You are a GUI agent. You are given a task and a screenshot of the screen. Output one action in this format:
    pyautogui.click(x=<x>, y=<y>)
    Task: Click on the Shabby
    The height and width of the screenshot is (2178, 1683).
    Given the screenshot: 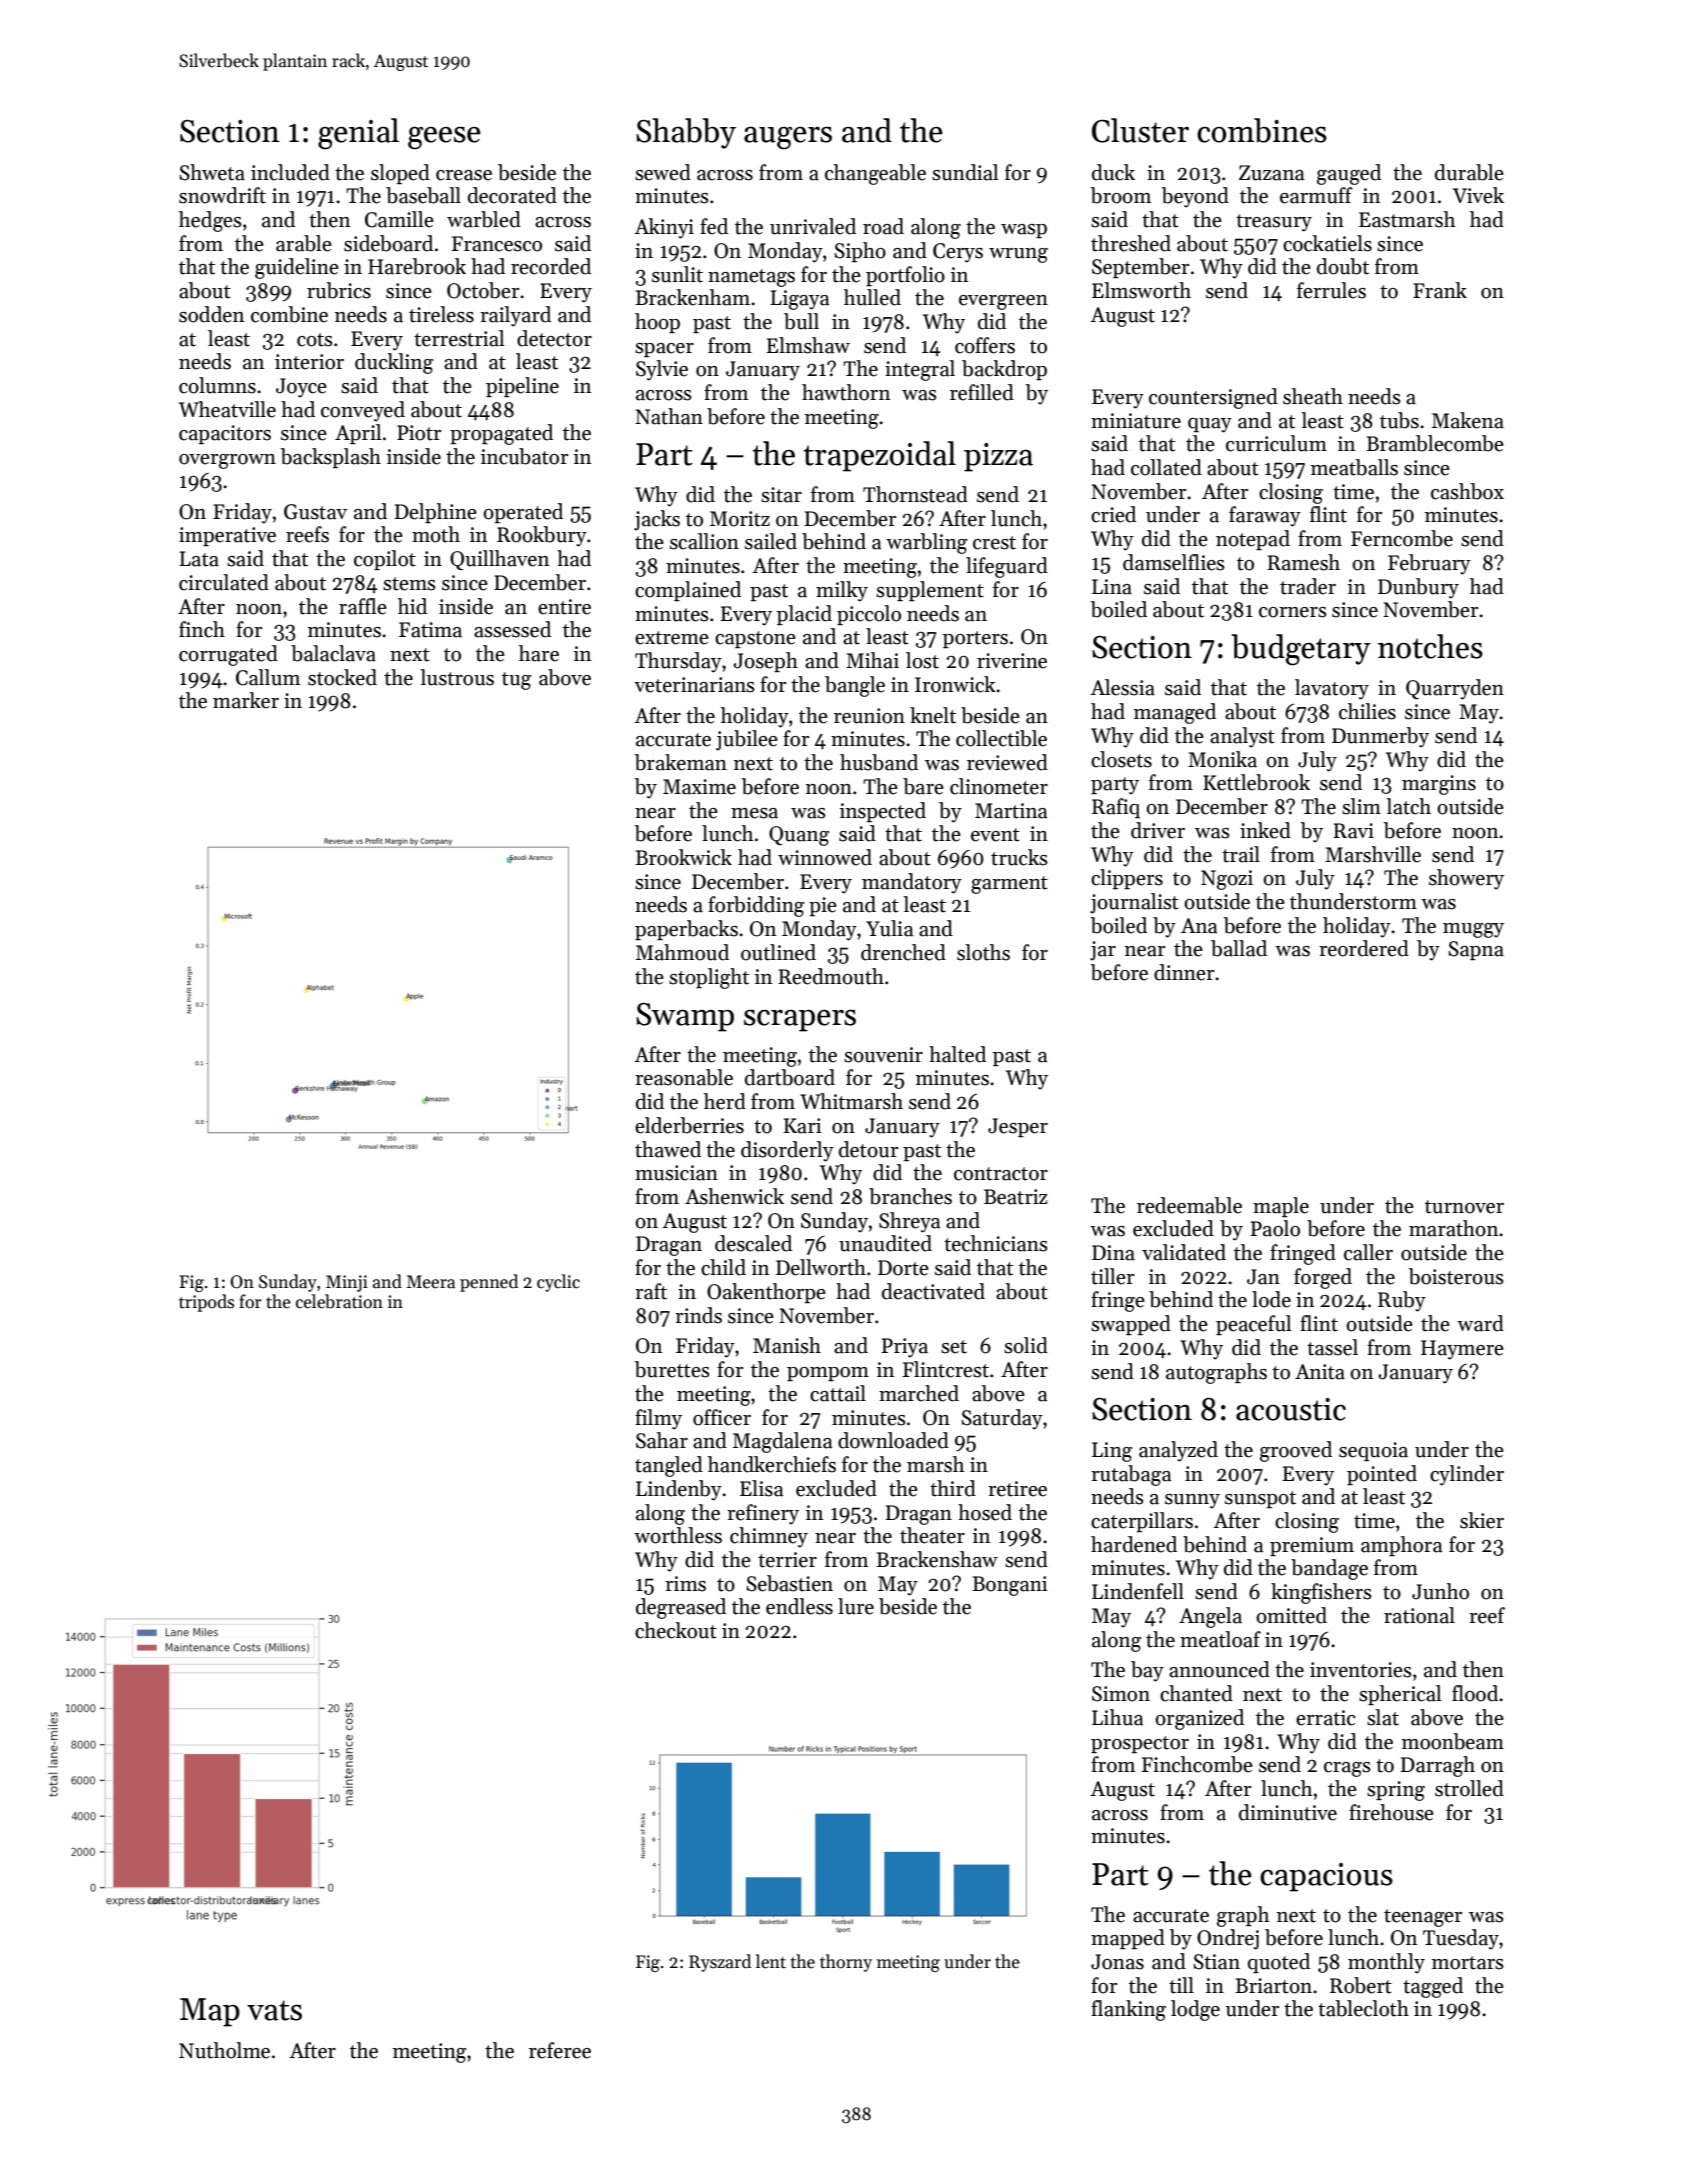 What is the action you would take?
    pyautogui.click(x=686, y=133)
